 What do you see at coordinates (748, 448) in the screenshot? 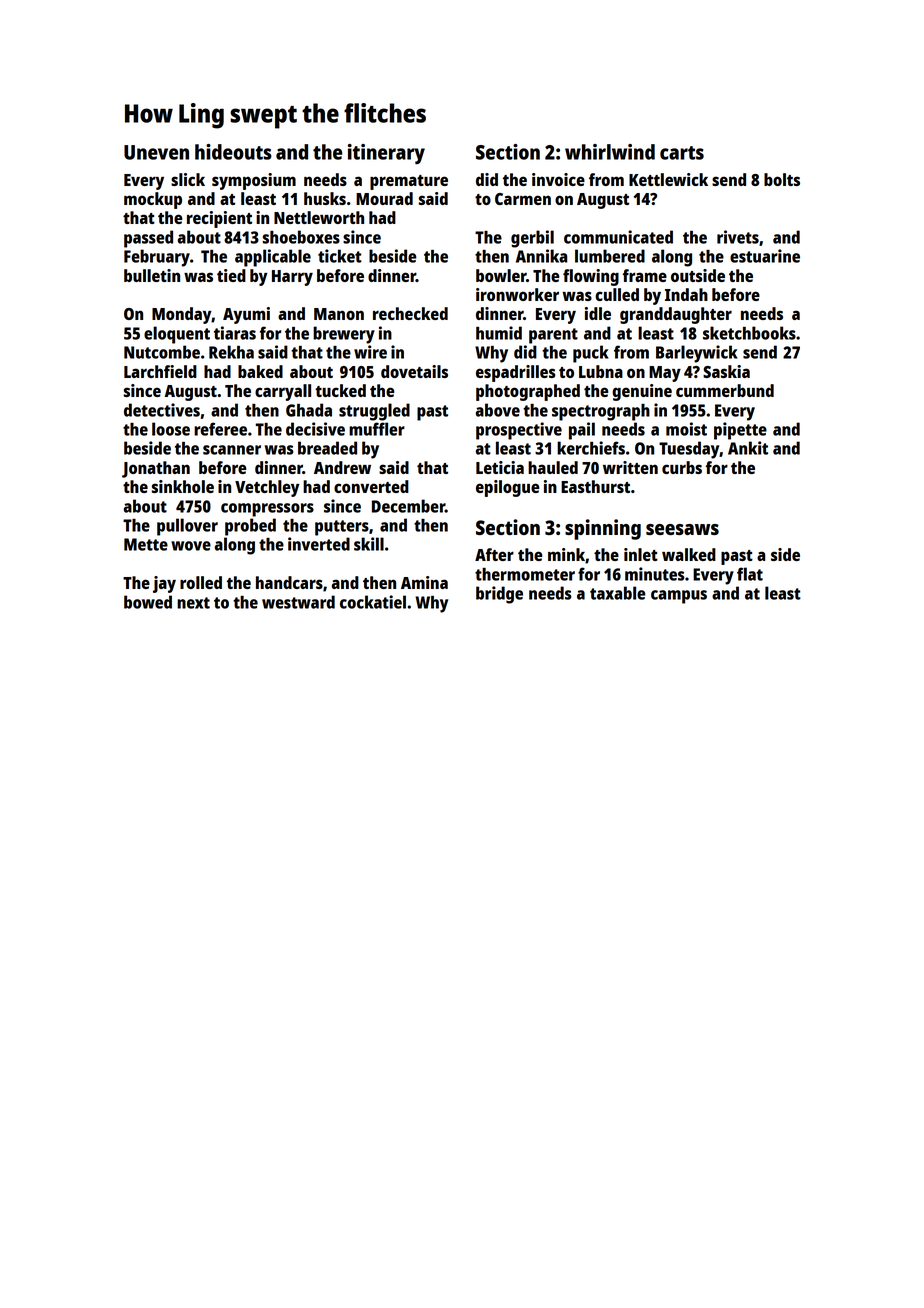
I see `Ankit` at bounding box center [748, 448].
